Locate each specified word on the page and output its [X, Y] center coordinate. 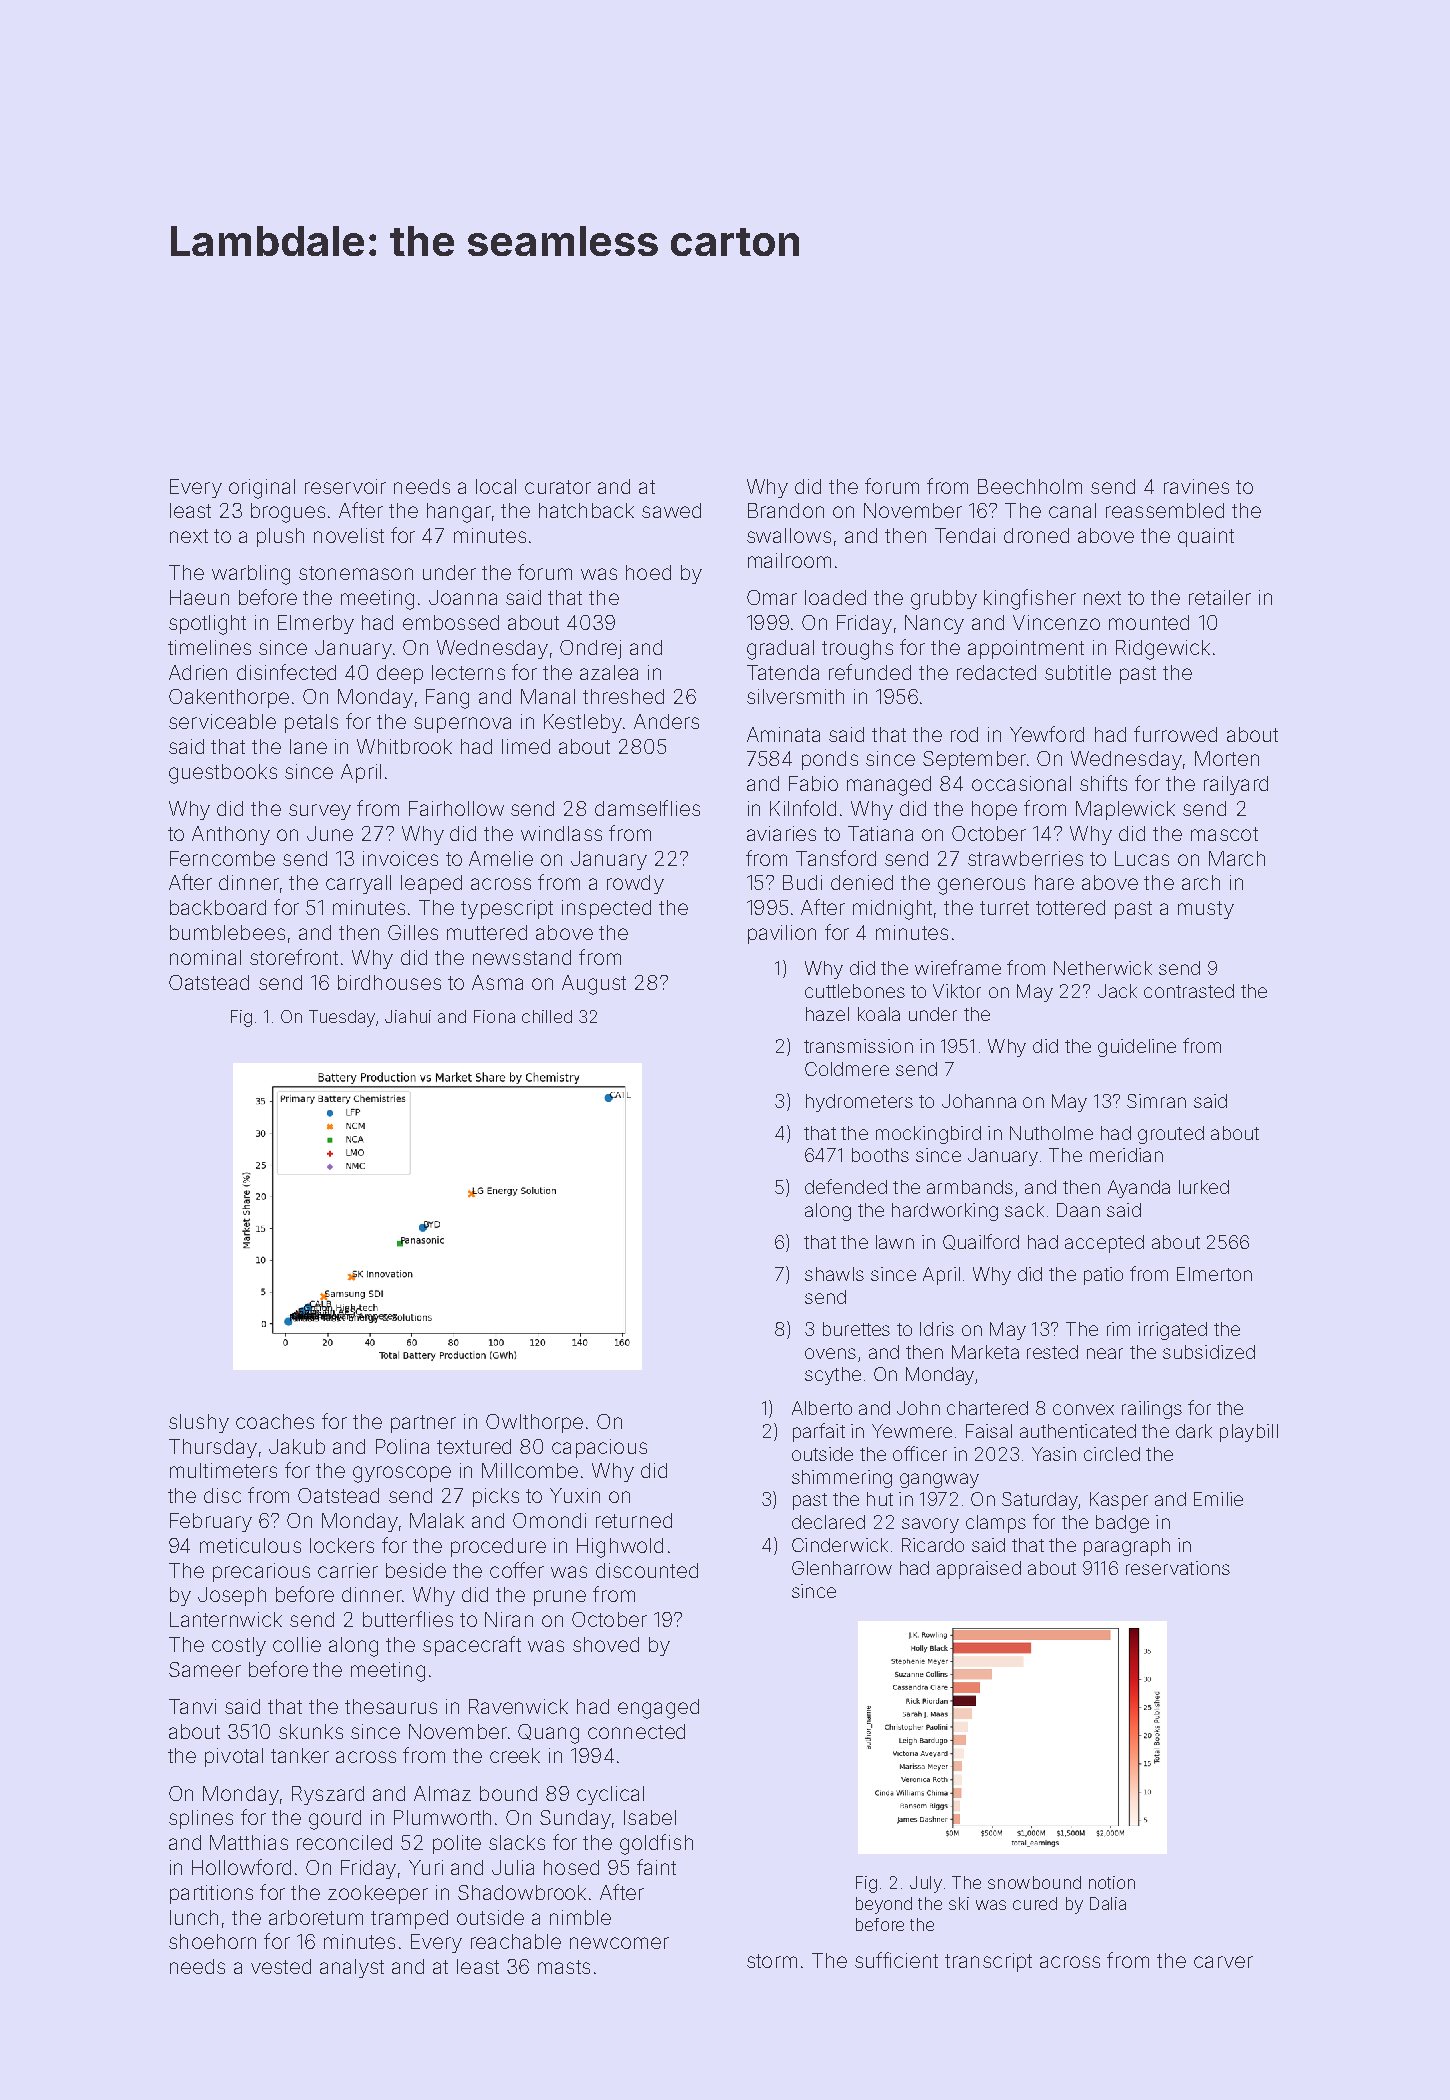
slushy [199, 1423]
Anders [666, 721]
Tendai [965, 535]
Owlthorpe [534, 1423]
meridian [1126, 1155]
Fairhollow [456, 808]
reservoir [345, 486]
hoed [648, 572]
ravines [1196, 486]
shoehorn [212, 1941]
